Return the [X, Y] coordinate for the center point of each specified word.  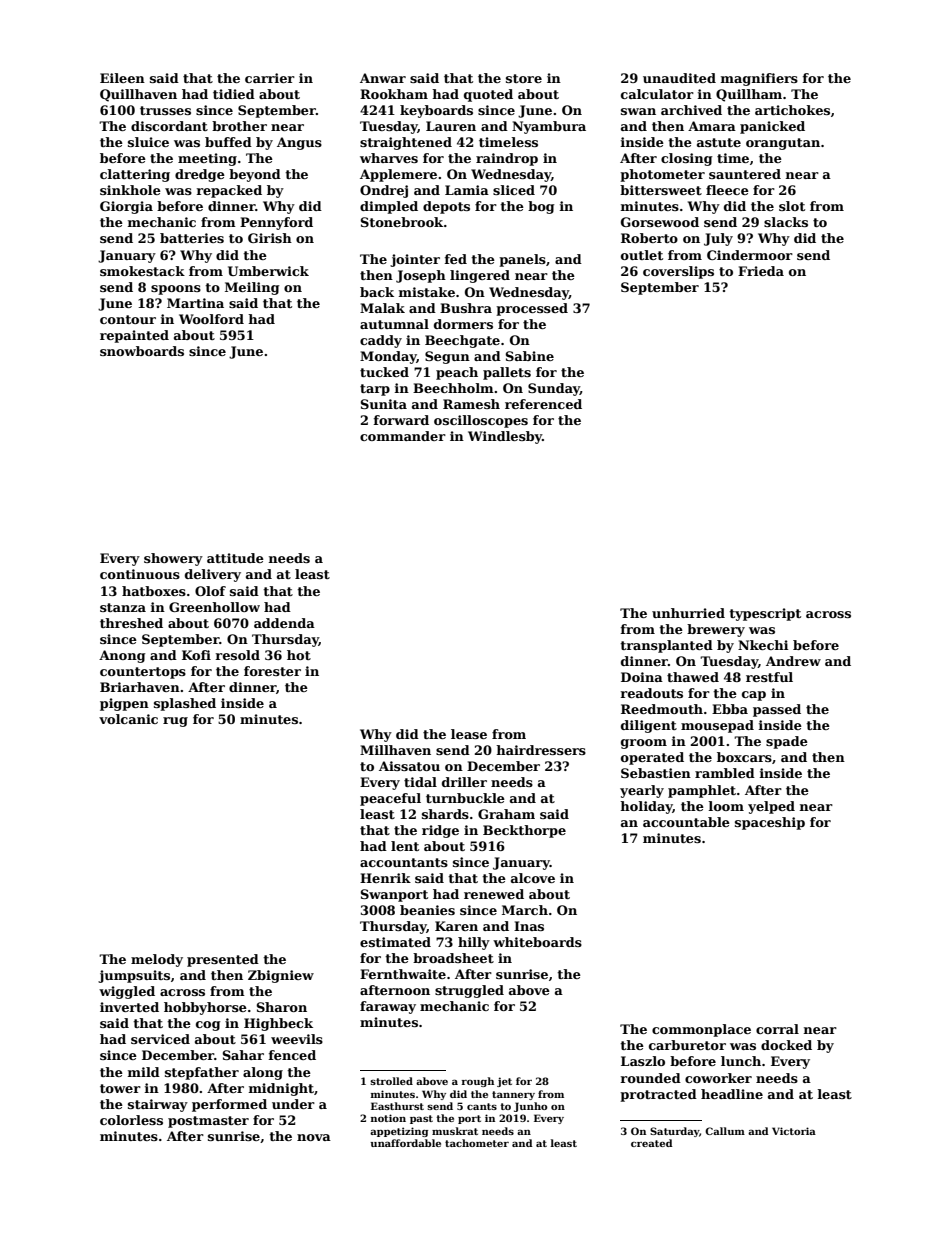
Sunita [384, 404]
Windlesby [505, 437]
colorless [131, 1120]
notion [388, 1118]
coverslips [678, 272]
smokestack [142, 271]
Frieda [761, 271]
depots [446, 207]
